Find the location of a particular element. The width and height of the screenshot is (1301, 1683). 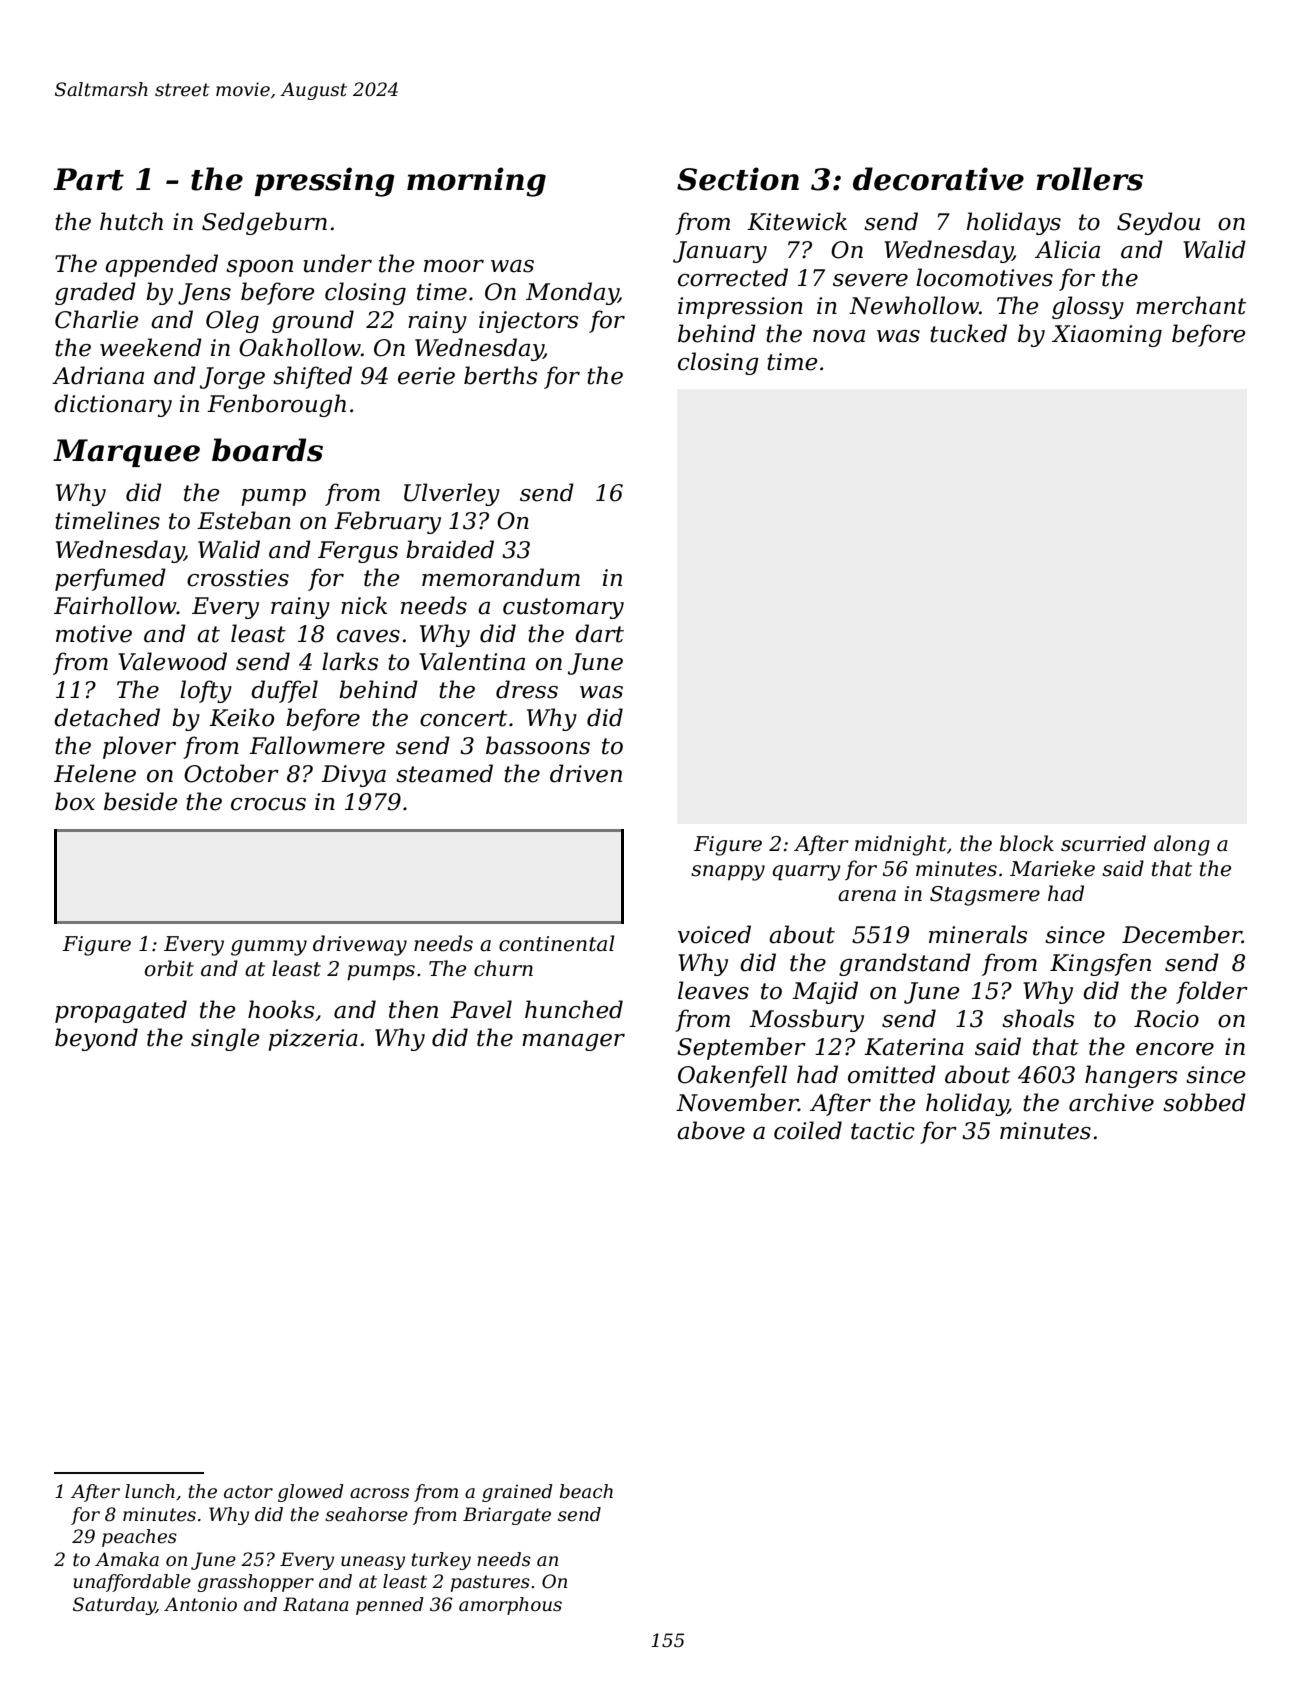

midnight is located at coordinates (901, 845).
